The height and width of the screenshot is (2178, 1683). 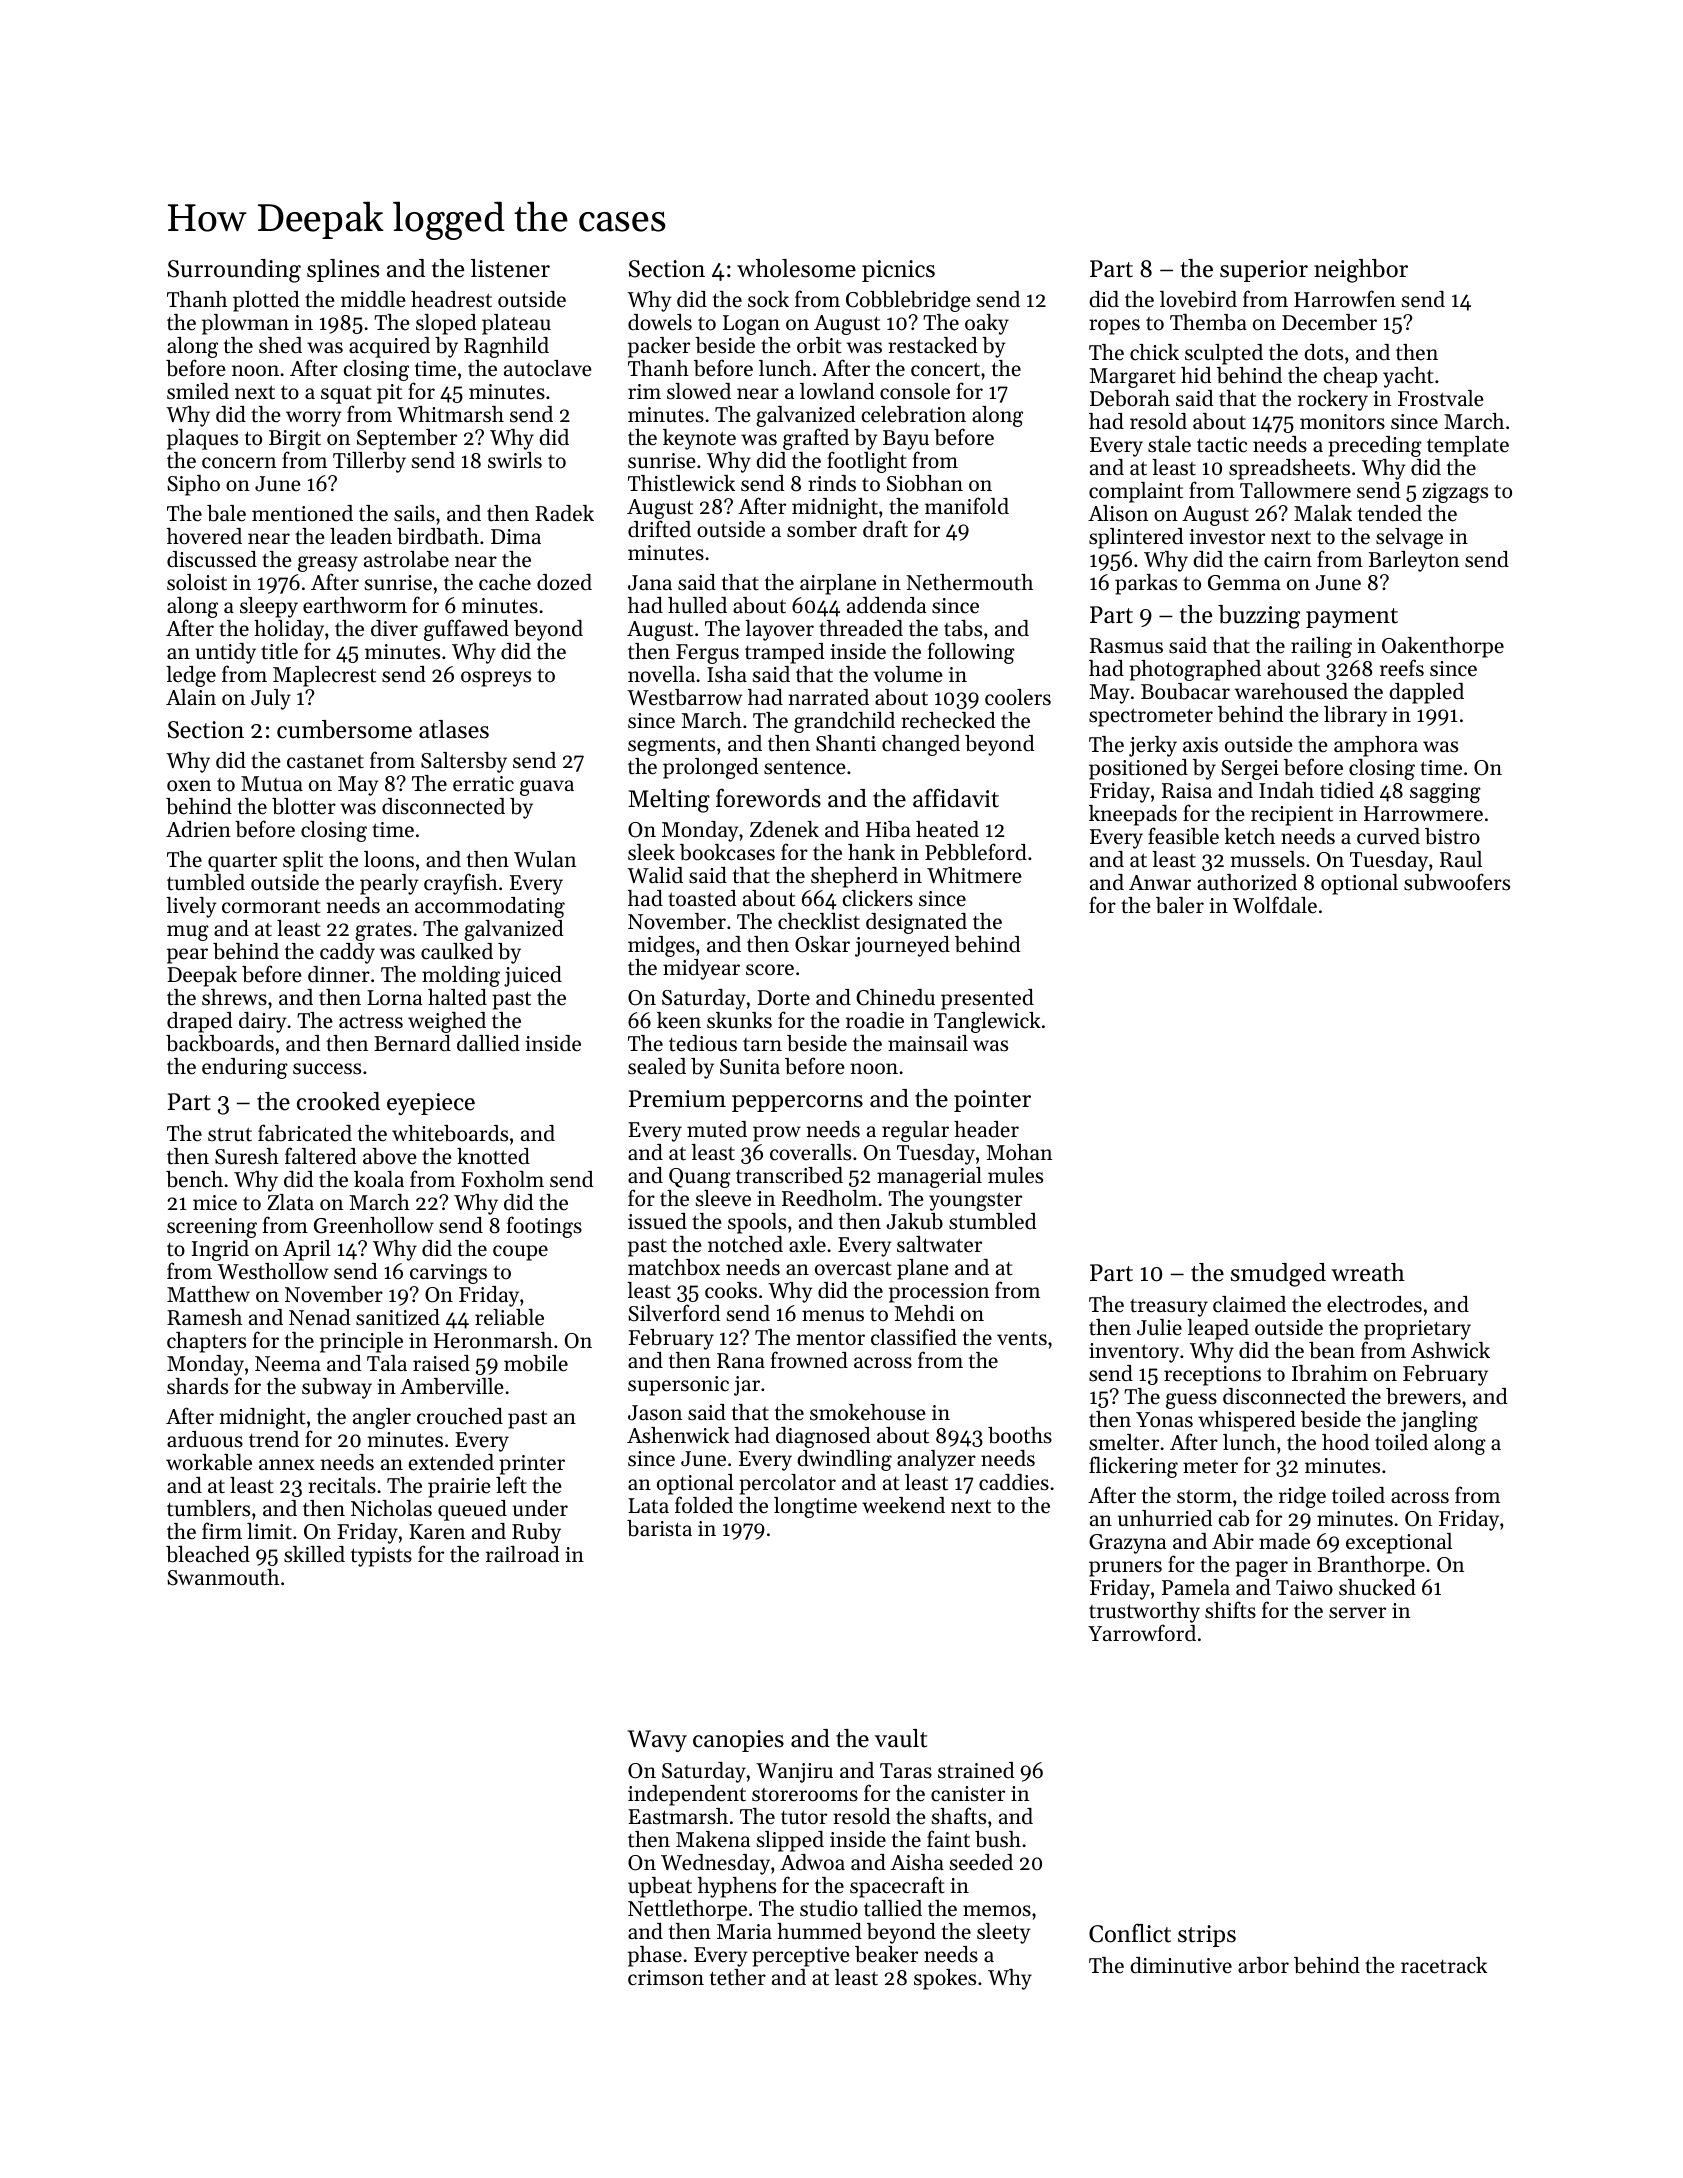 I want to click on spokes, so click(x=945, y=1979).
